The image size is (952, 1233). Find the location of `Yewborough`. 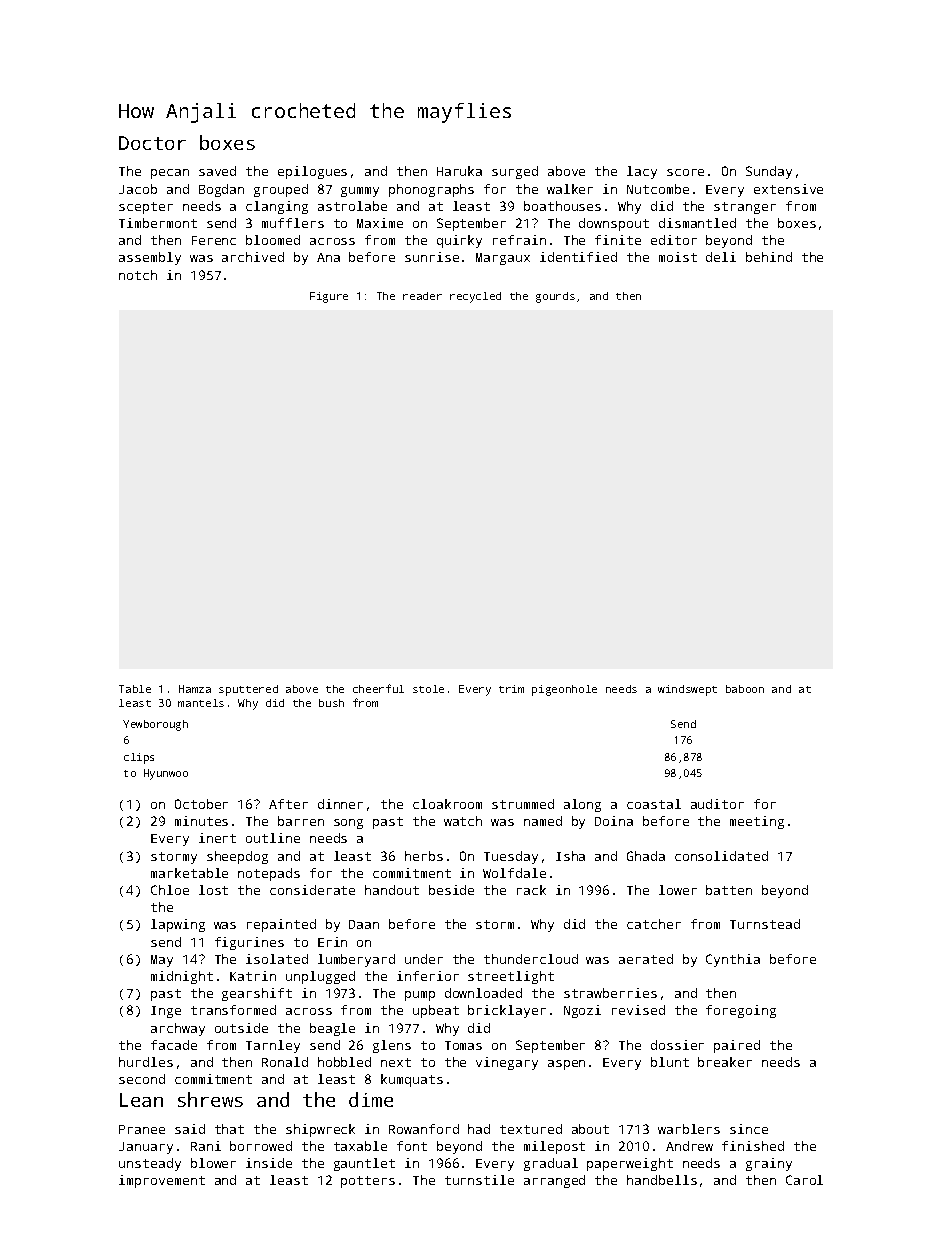

Yewborough is located at coordinates (155, 725).
